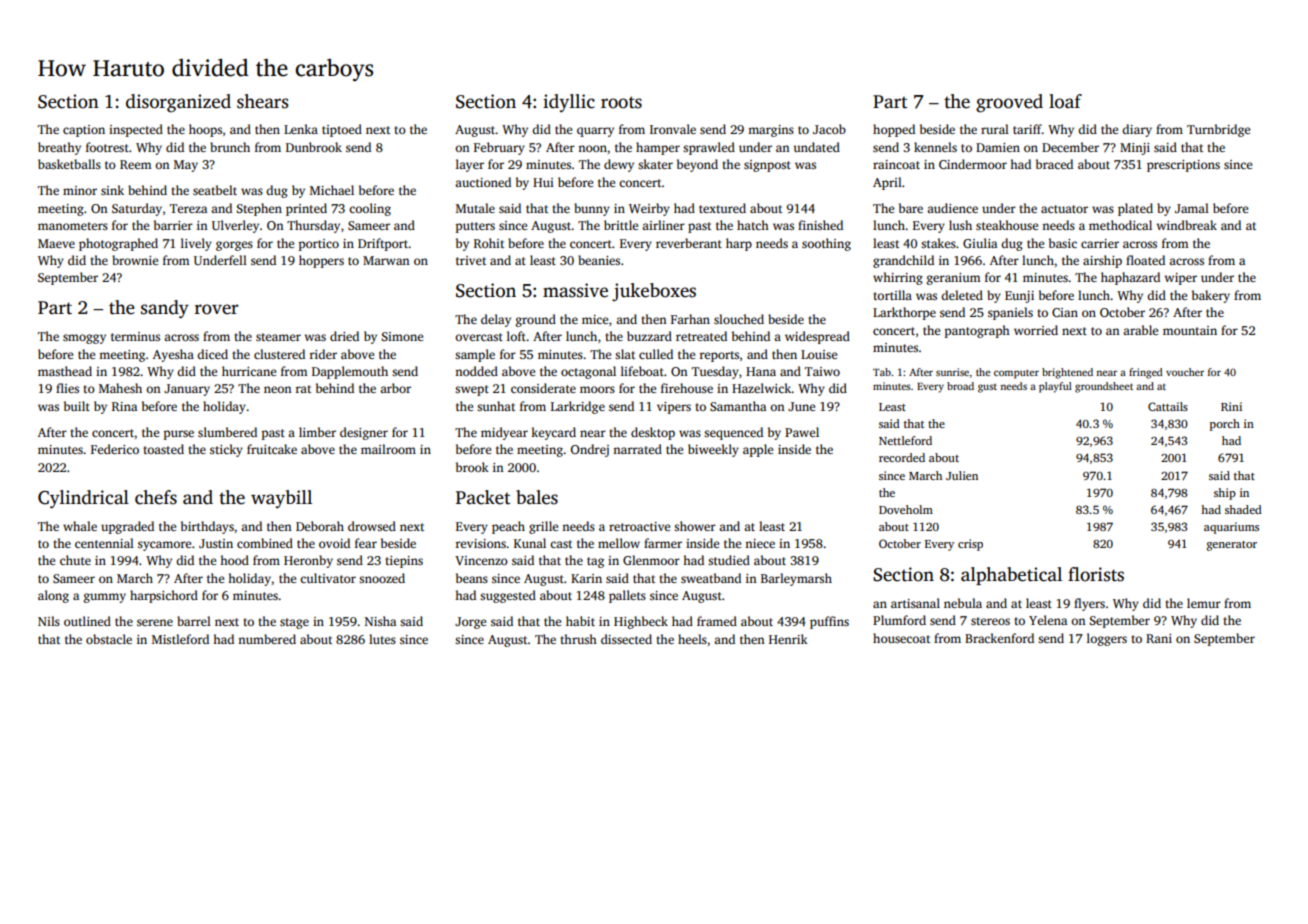 The height and width of the image is (924, 1308). Describe the element at coordinates (77, 406) in the image. I see `built` at that location.
